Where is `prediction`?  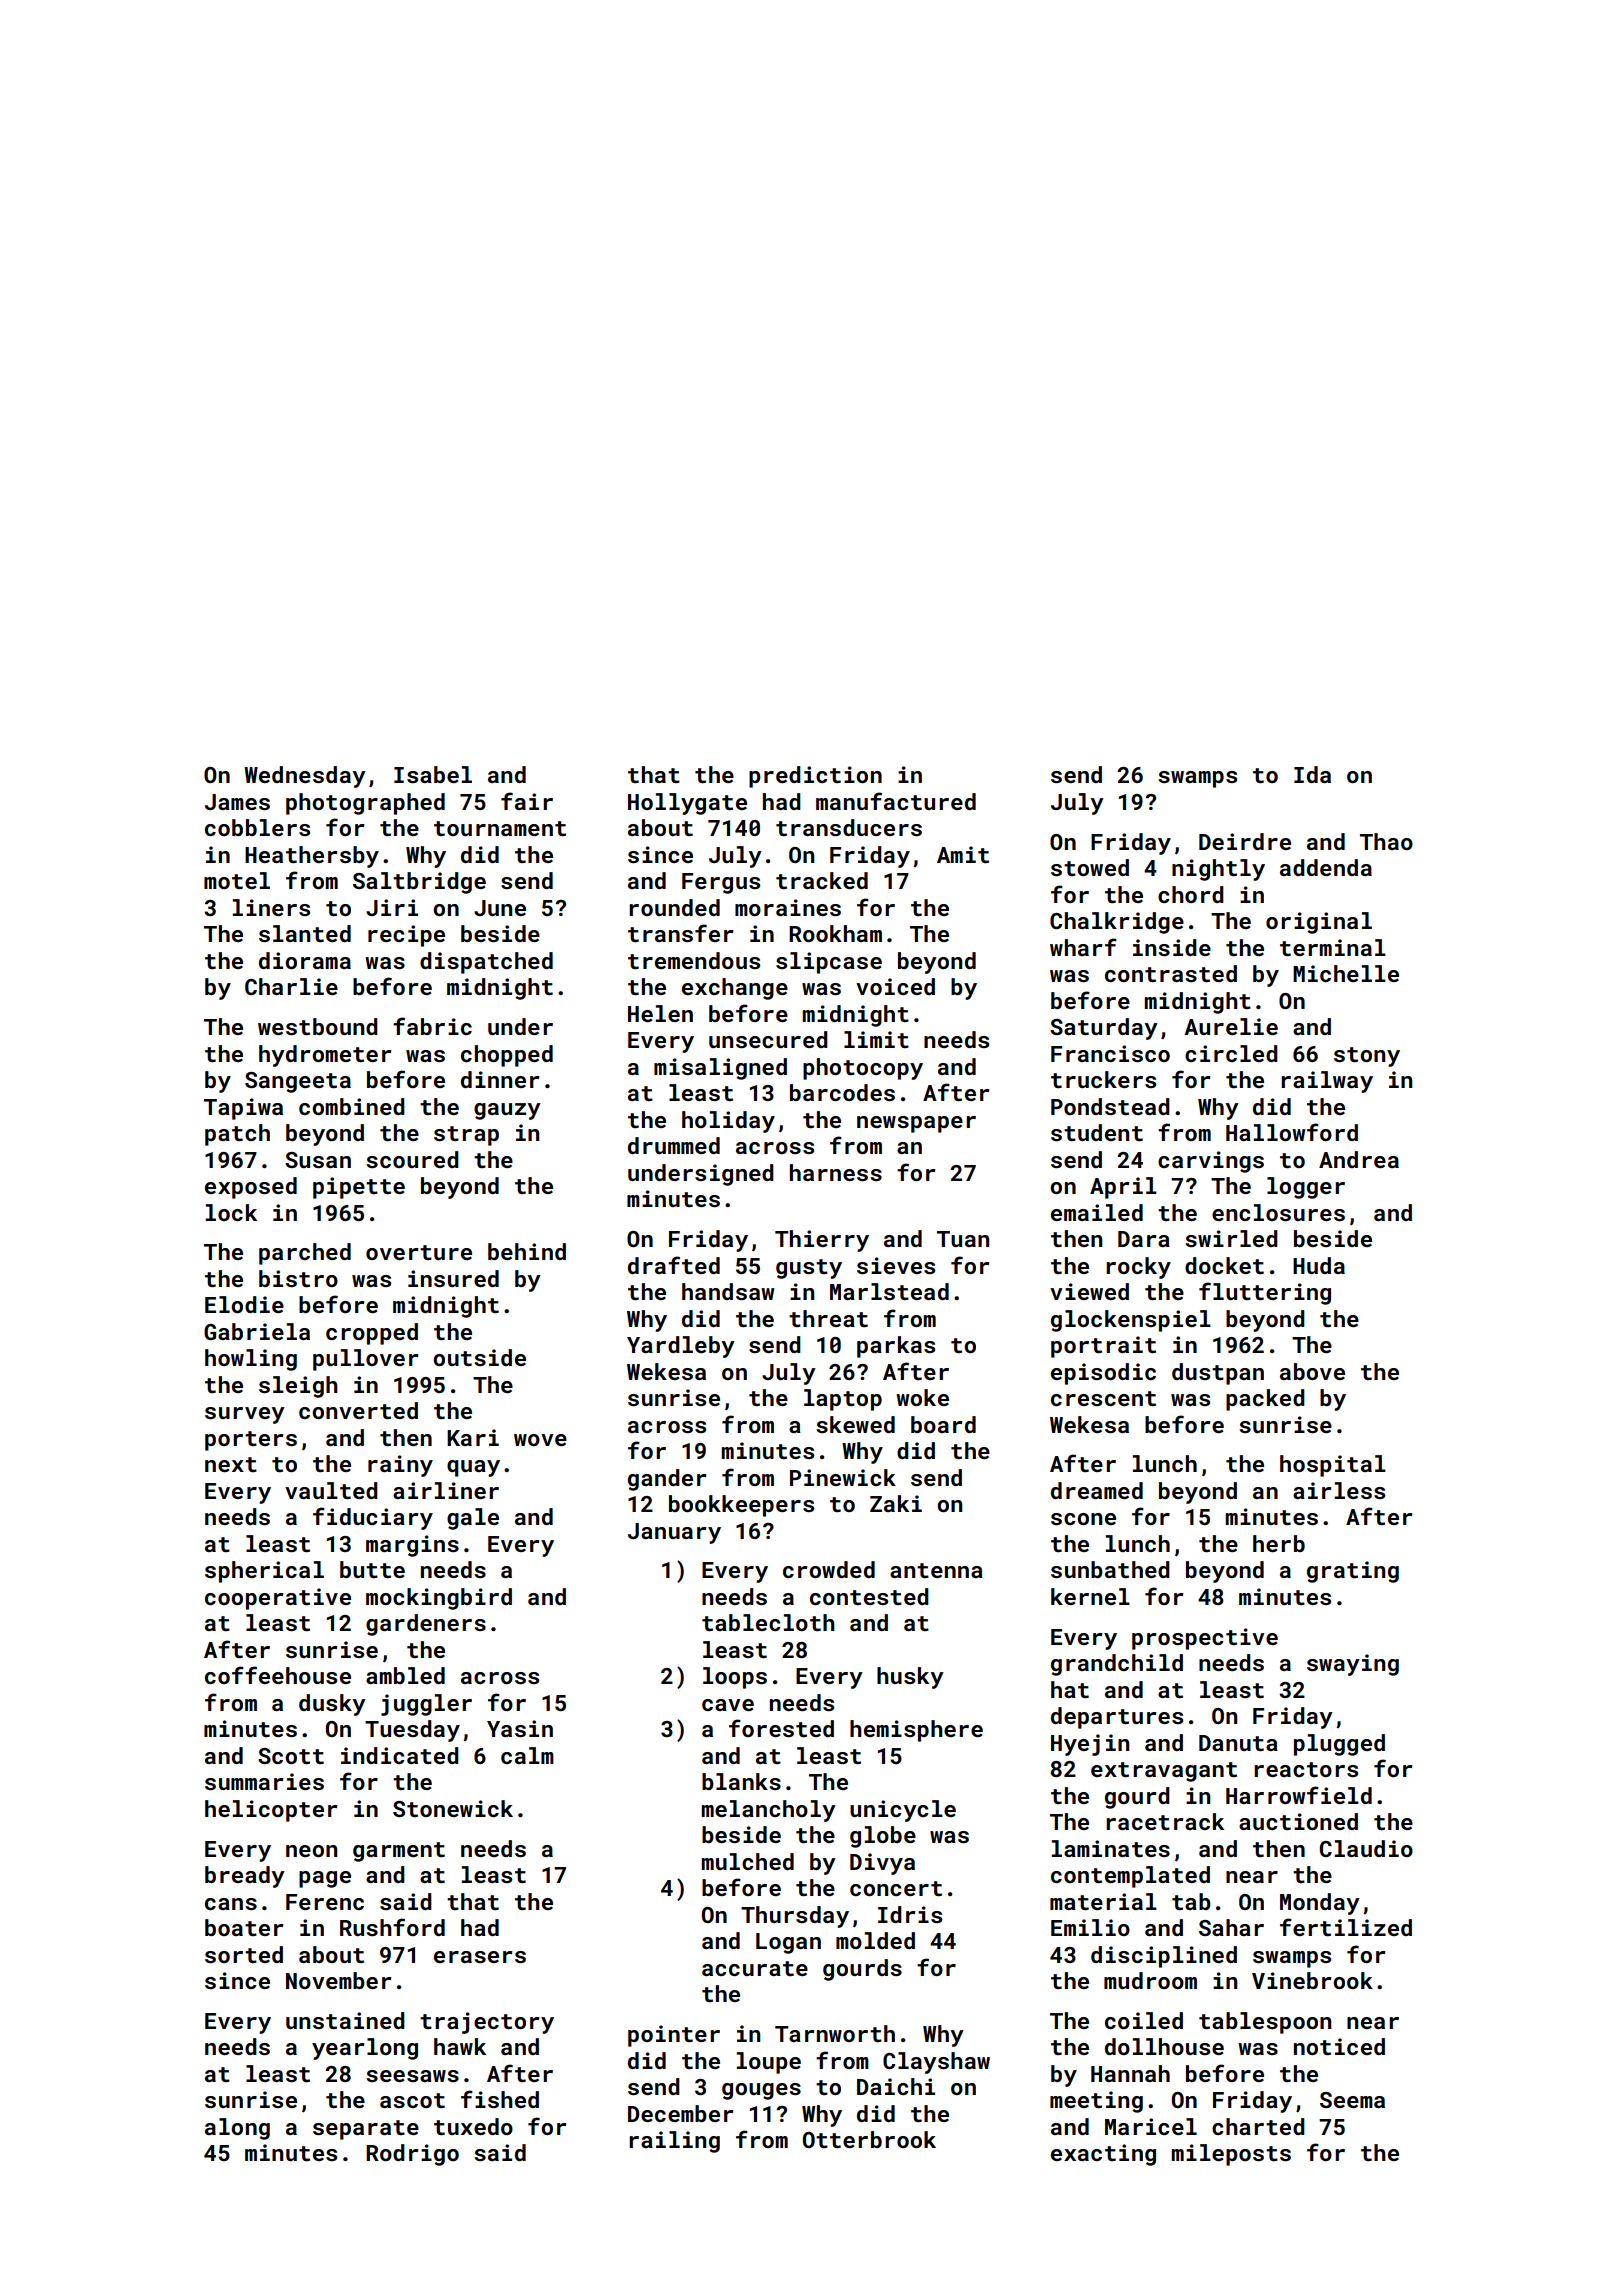
prediction is located at coordinates (815, 777).
